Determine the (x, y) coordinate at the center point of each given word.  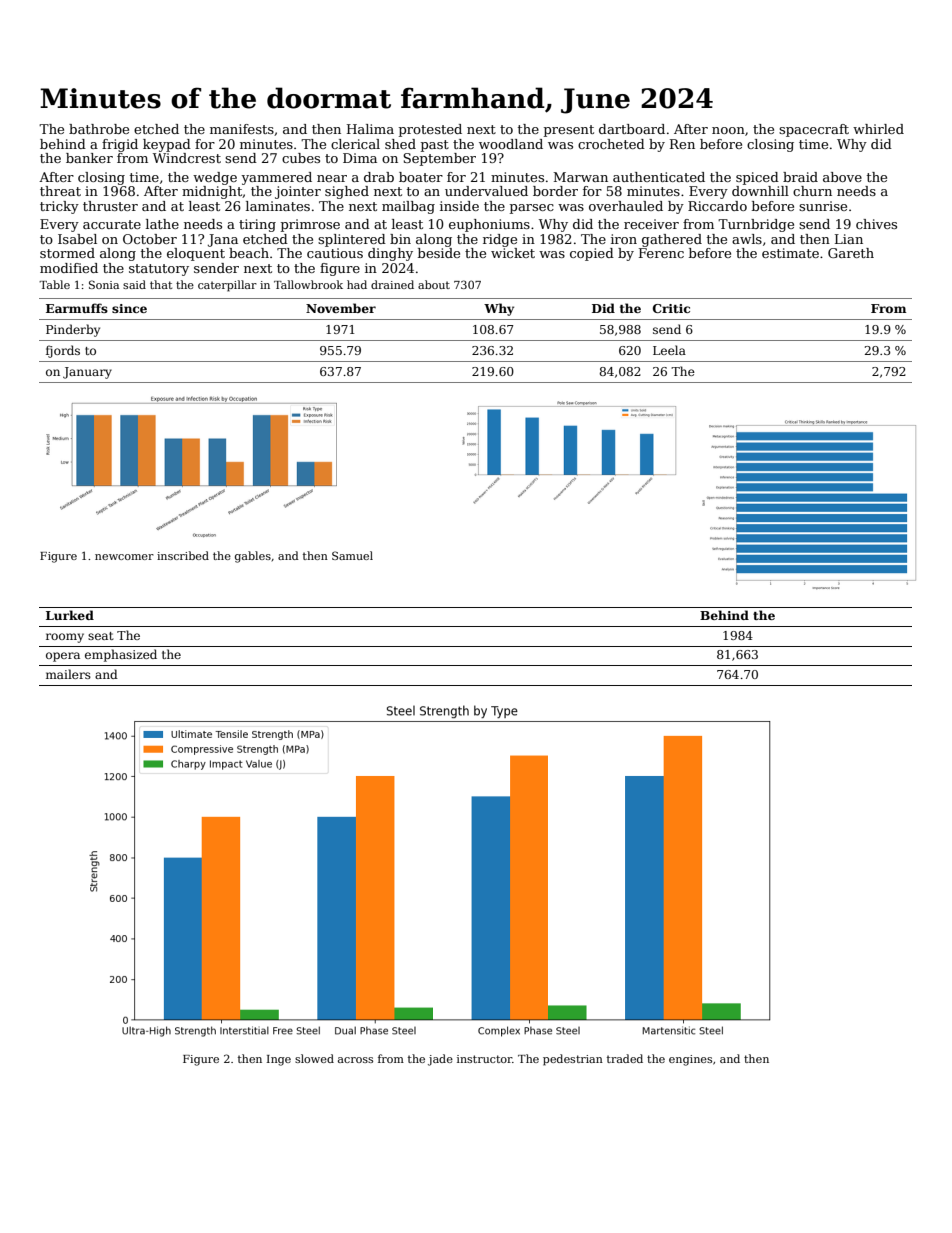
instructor (484, 1059)
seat (101, 636)
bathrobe (99, 129)
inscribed (183, 555)
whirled (878, 129)
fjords (63, 351)
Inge (279, 1060)
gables (253, 557)
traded (625, 1058)
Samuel (352, 555)
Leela (669, 350)
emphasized (121, 655)
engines (690, 1060)
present (569, 131)
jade (440, 1060)
